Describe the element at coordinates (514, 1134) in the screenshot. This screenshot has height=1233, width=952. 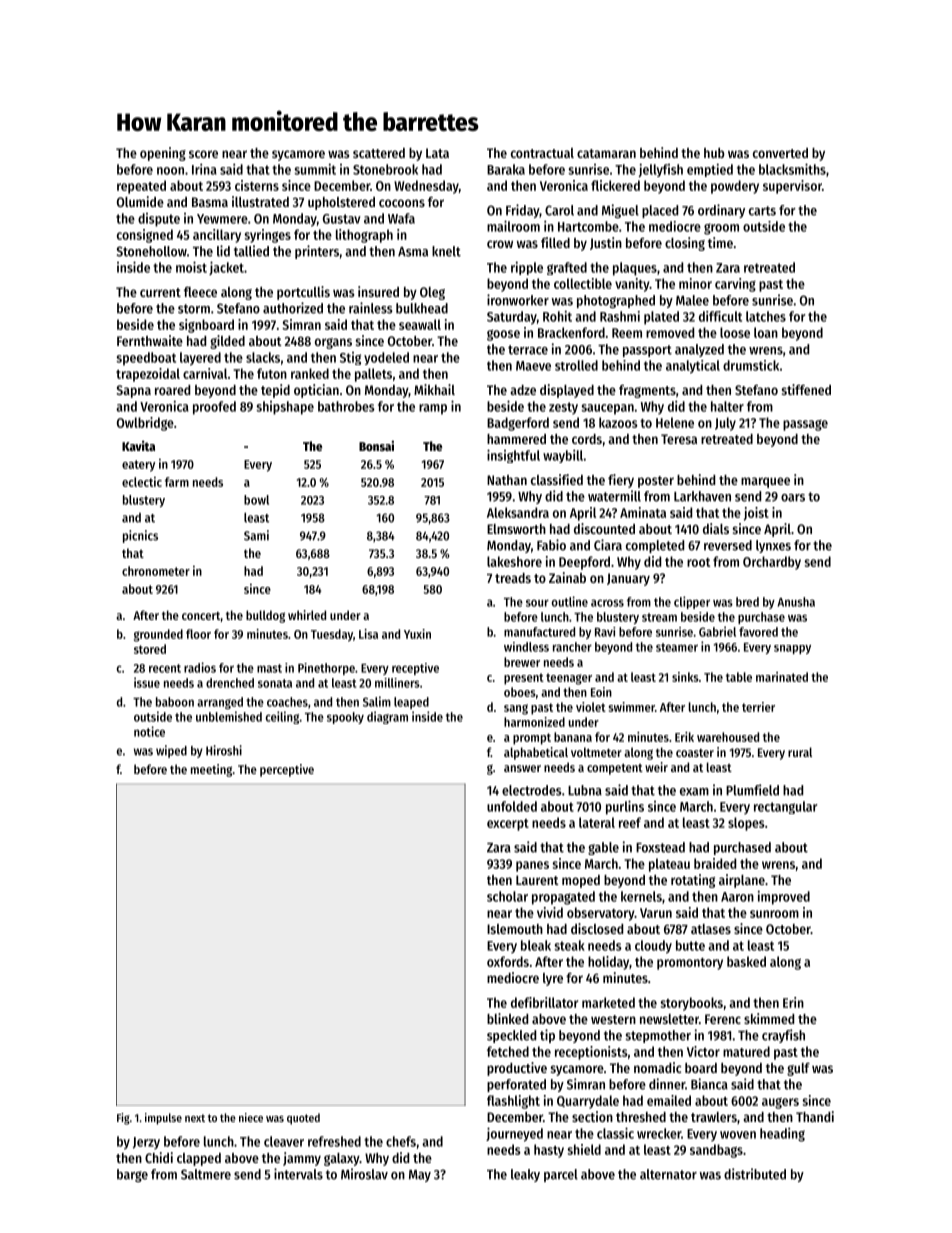
I see `journeyed` at that location.
